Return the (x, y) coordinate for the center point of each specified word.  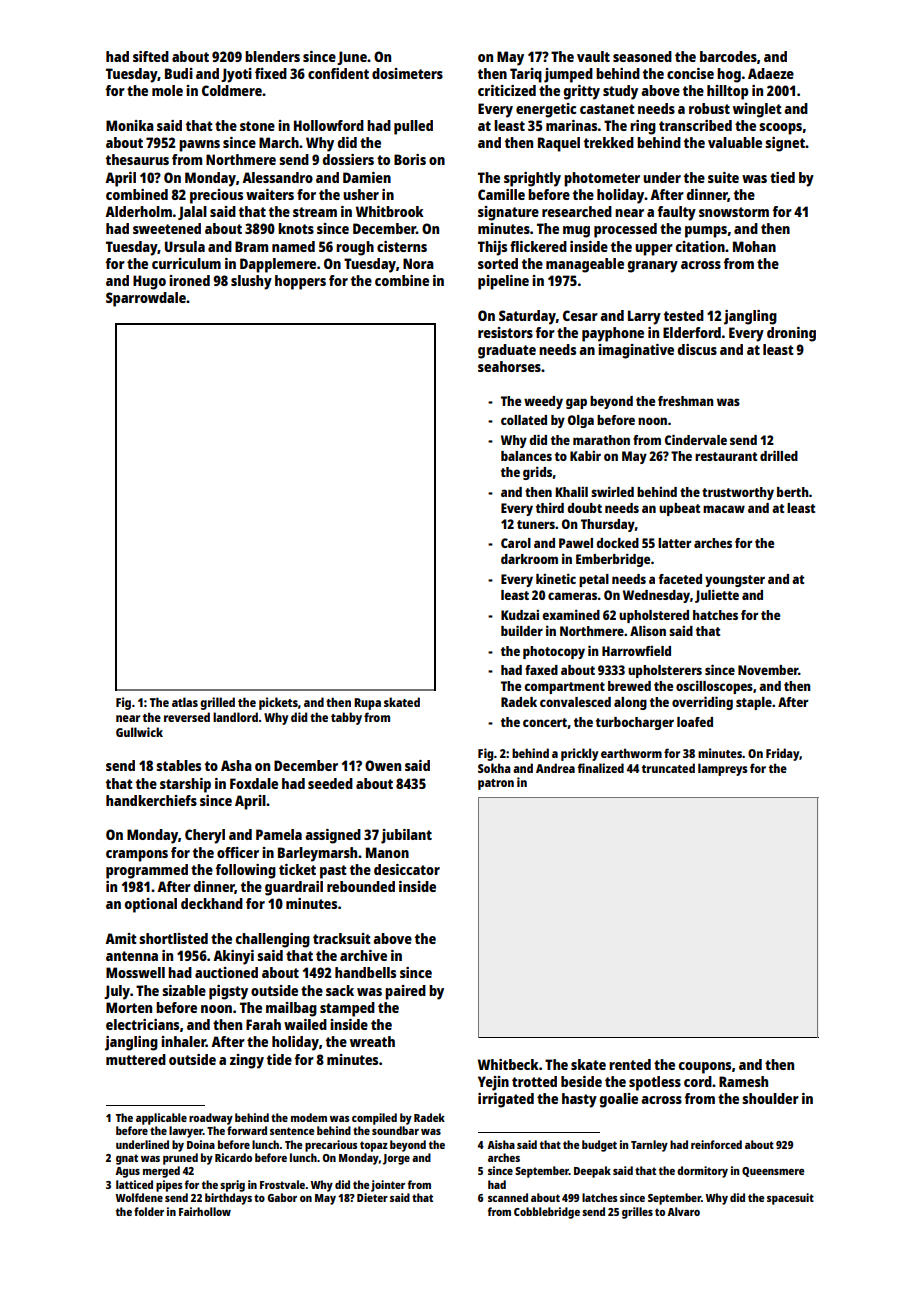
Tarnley (649, 1146)
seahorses (509, 366)
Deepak (592, 1172)
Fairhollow (205, 1211)
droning (791, 334)
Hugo (149, 282)
